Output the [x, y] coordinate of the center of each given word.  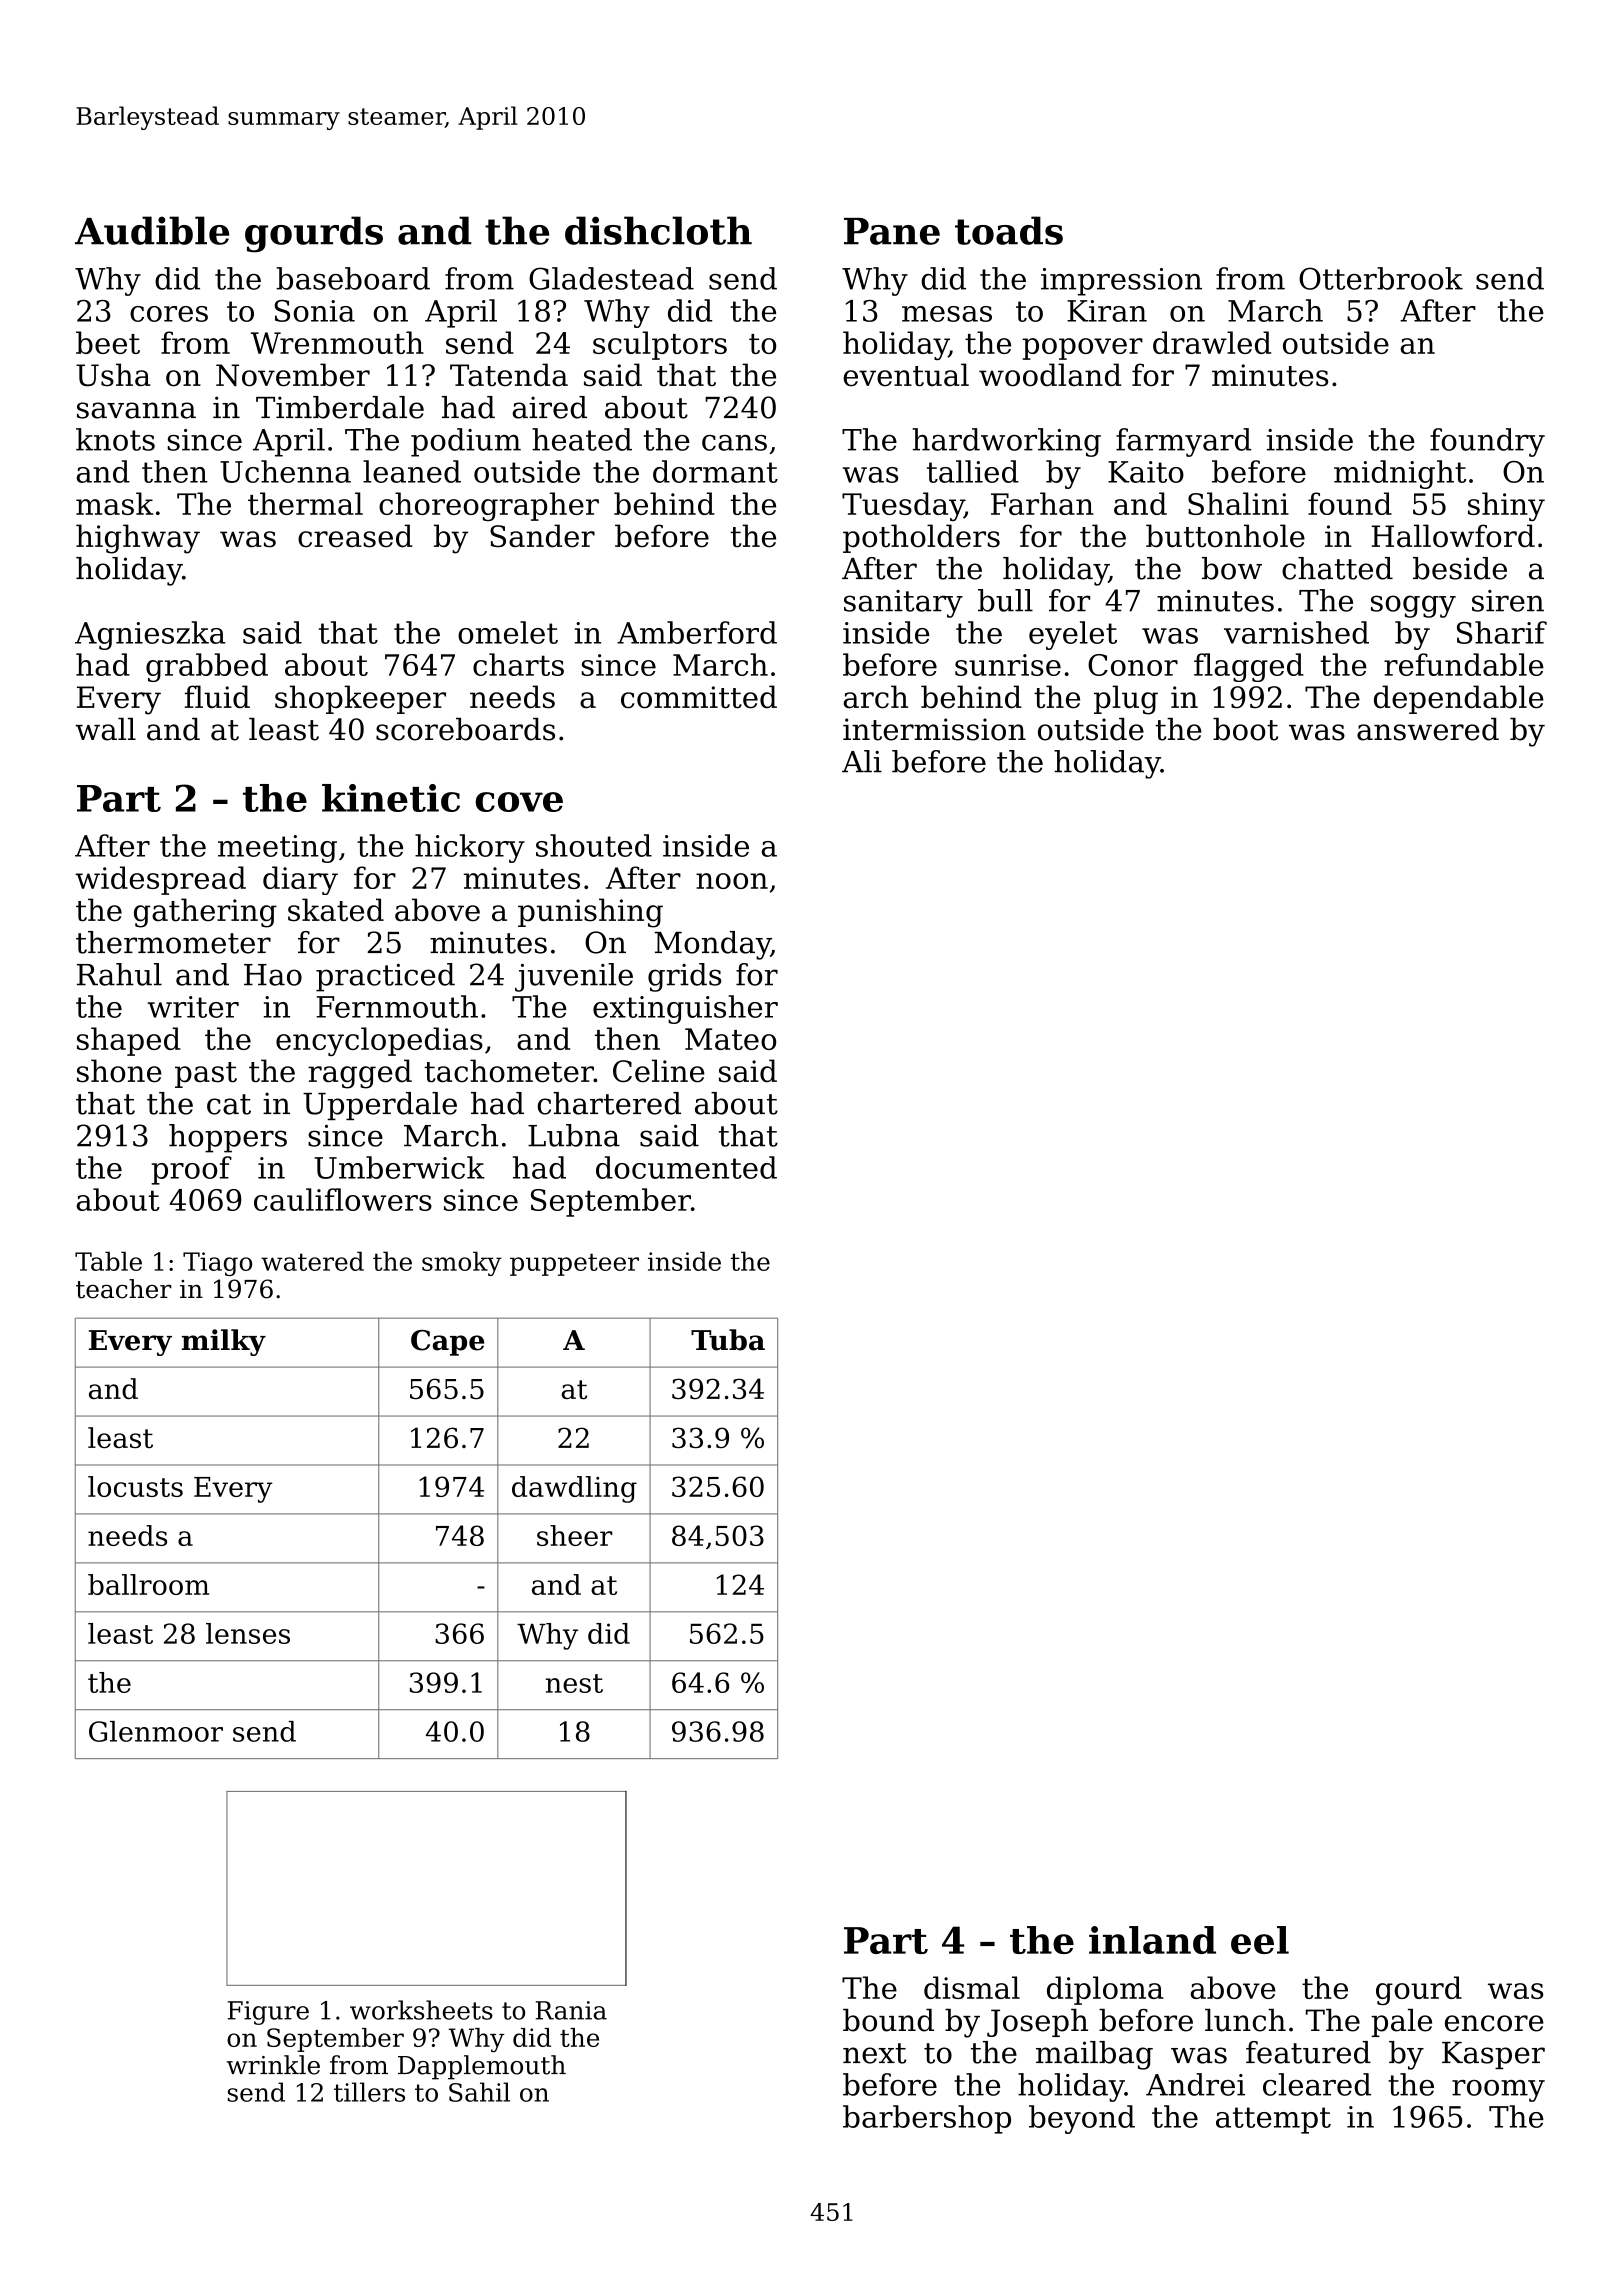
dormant [715, 471]
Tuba [728, 1340]
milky [224, 1342]
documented [686, 1167]
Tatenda [509, 375]
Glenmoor [156, 1731]
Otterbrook [1381, 278]
